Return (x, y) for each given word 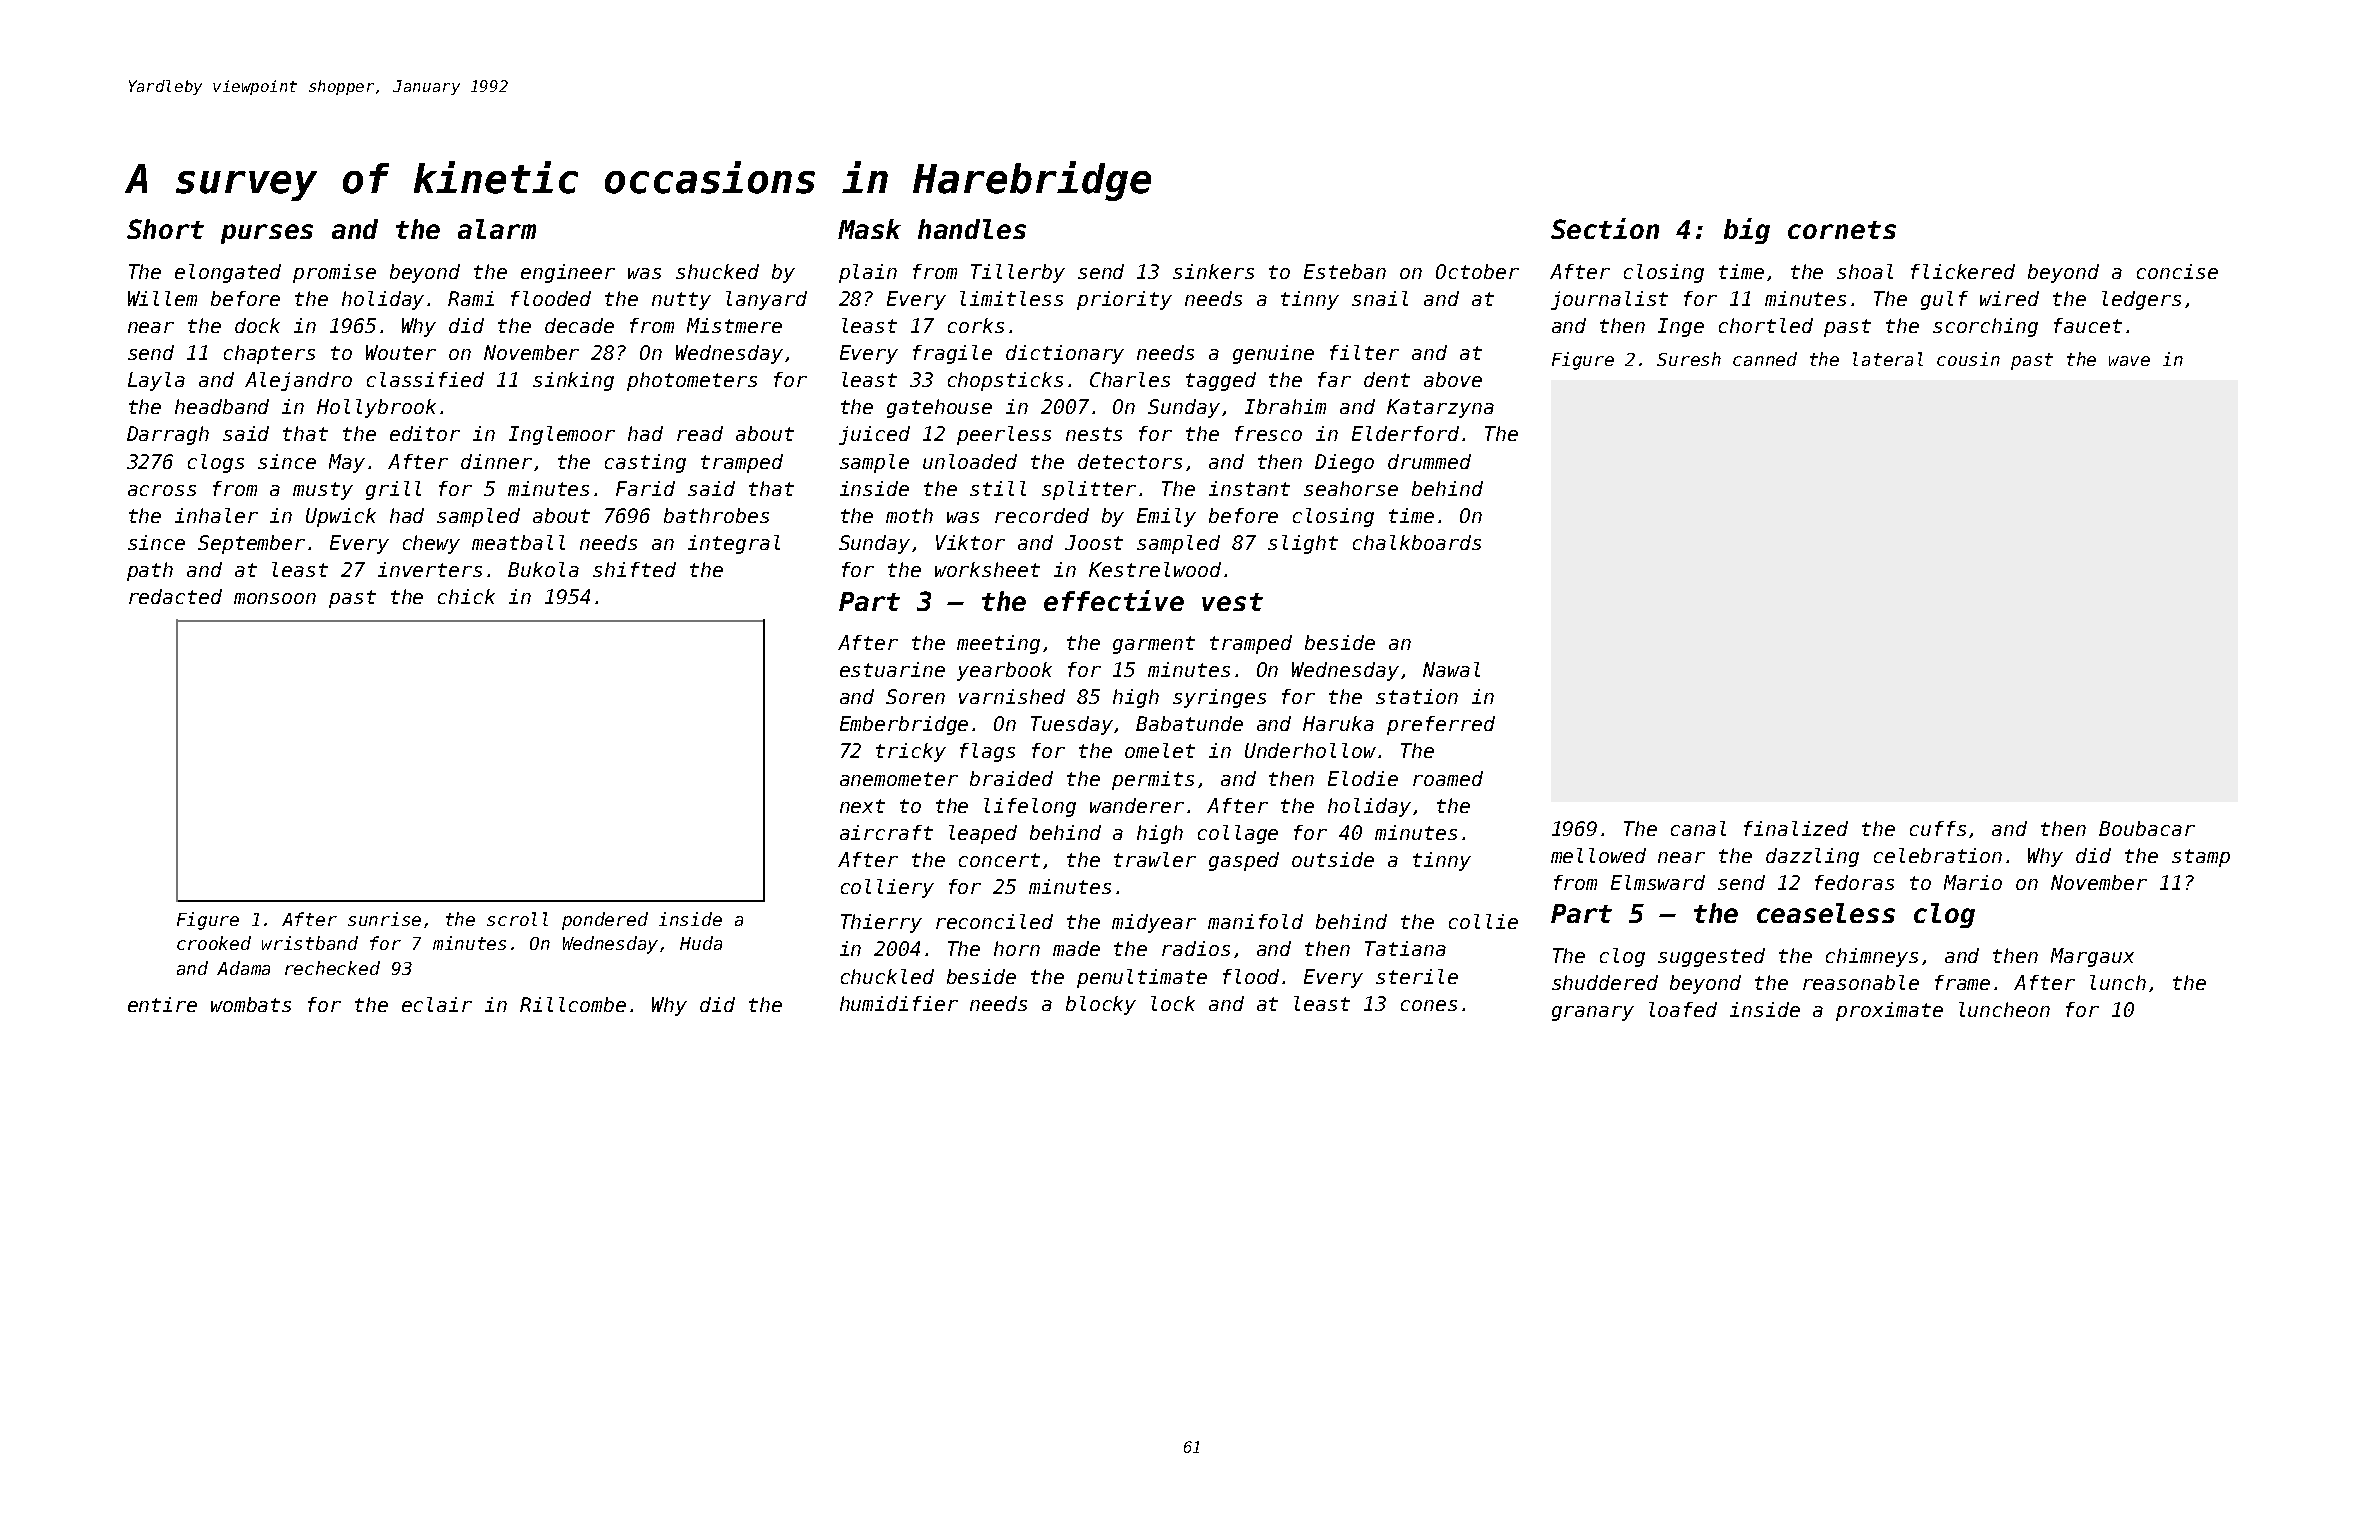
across (162, 490)
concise (2177, 271)
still (998, 488)
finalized (1796, 828)
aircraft (886, 832)
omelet (1160, 750)
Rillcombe (573, 1004)
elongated (228, 273)
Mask (869, 229)
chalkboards (1417, 542)
